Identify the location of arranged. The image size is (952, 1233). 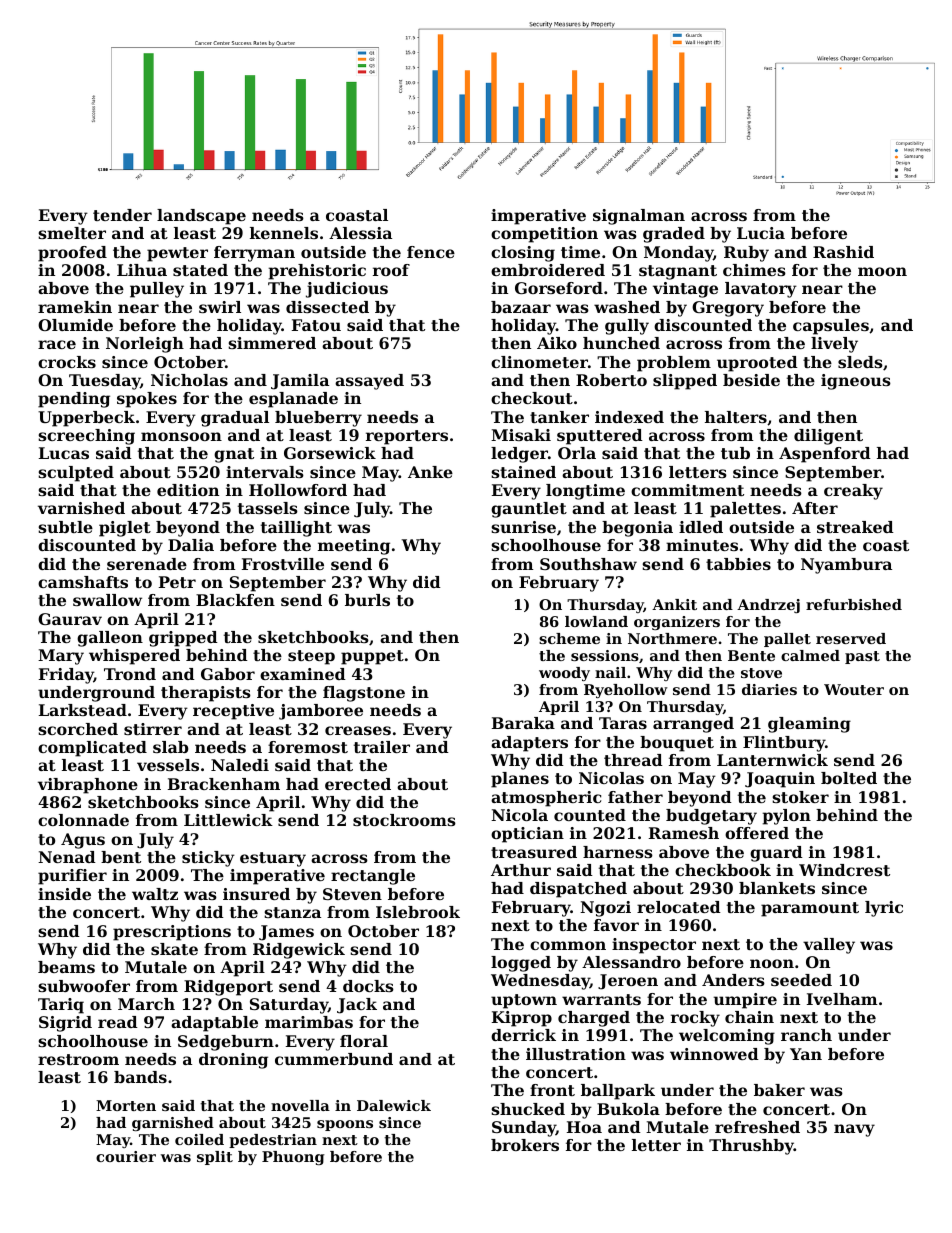
(693, 725).
